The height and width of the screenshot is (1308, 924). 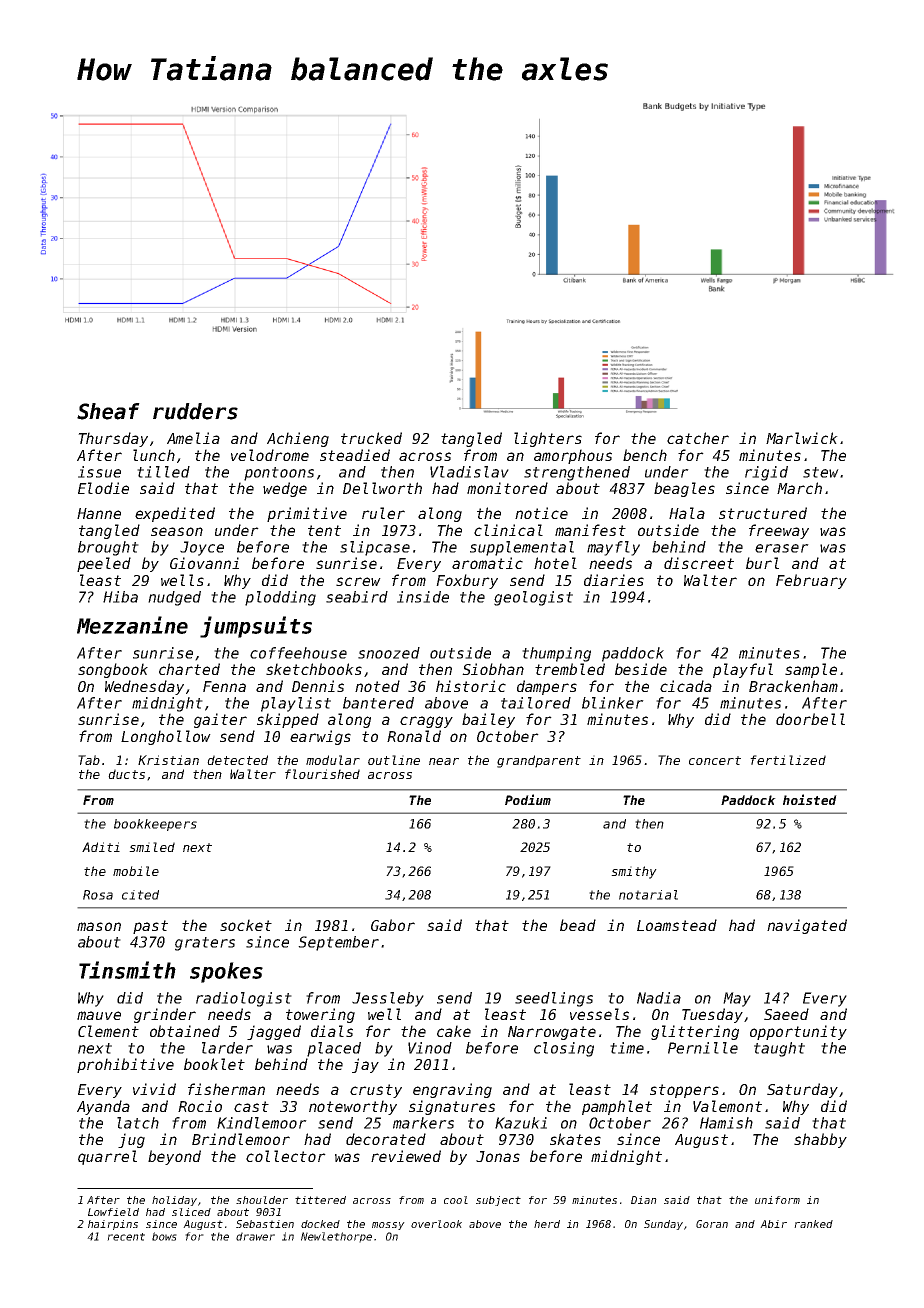 I want to click on Mezzanine, so click(x=132, y=625).
